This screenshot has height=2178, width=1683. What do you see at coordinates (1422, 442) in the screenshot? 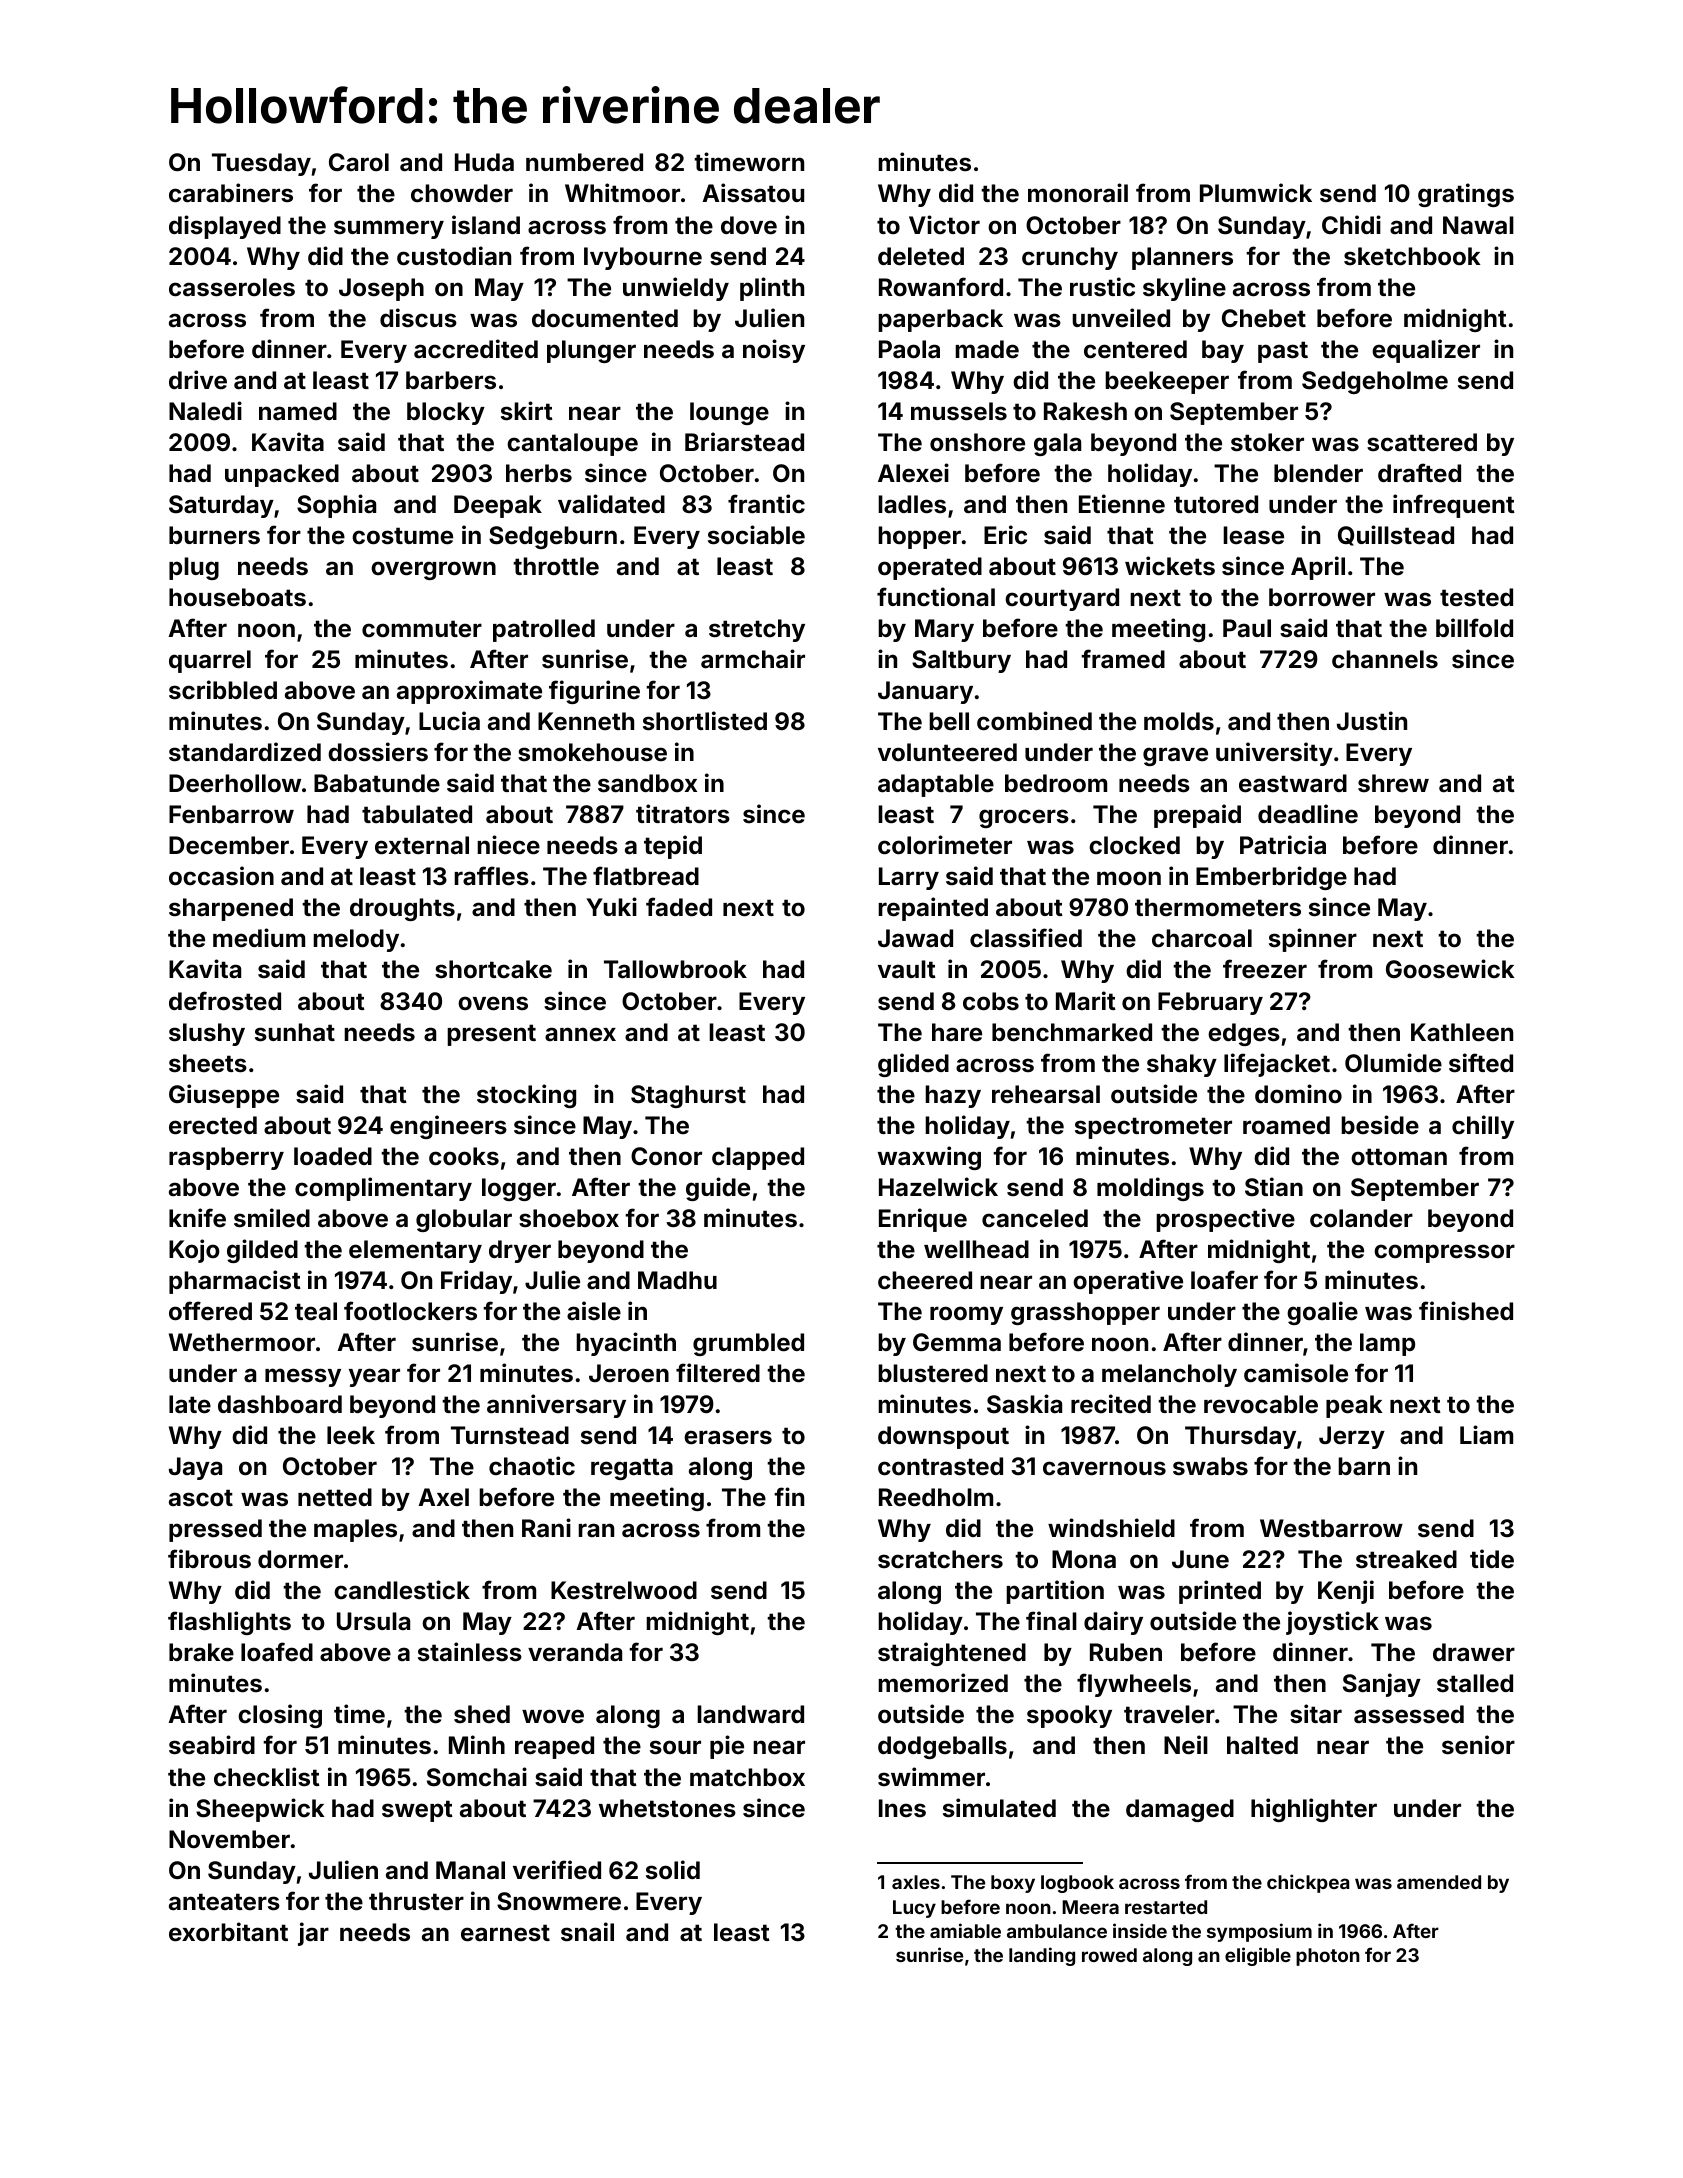
I see `scattered` at bounding box center [1422, 442].
